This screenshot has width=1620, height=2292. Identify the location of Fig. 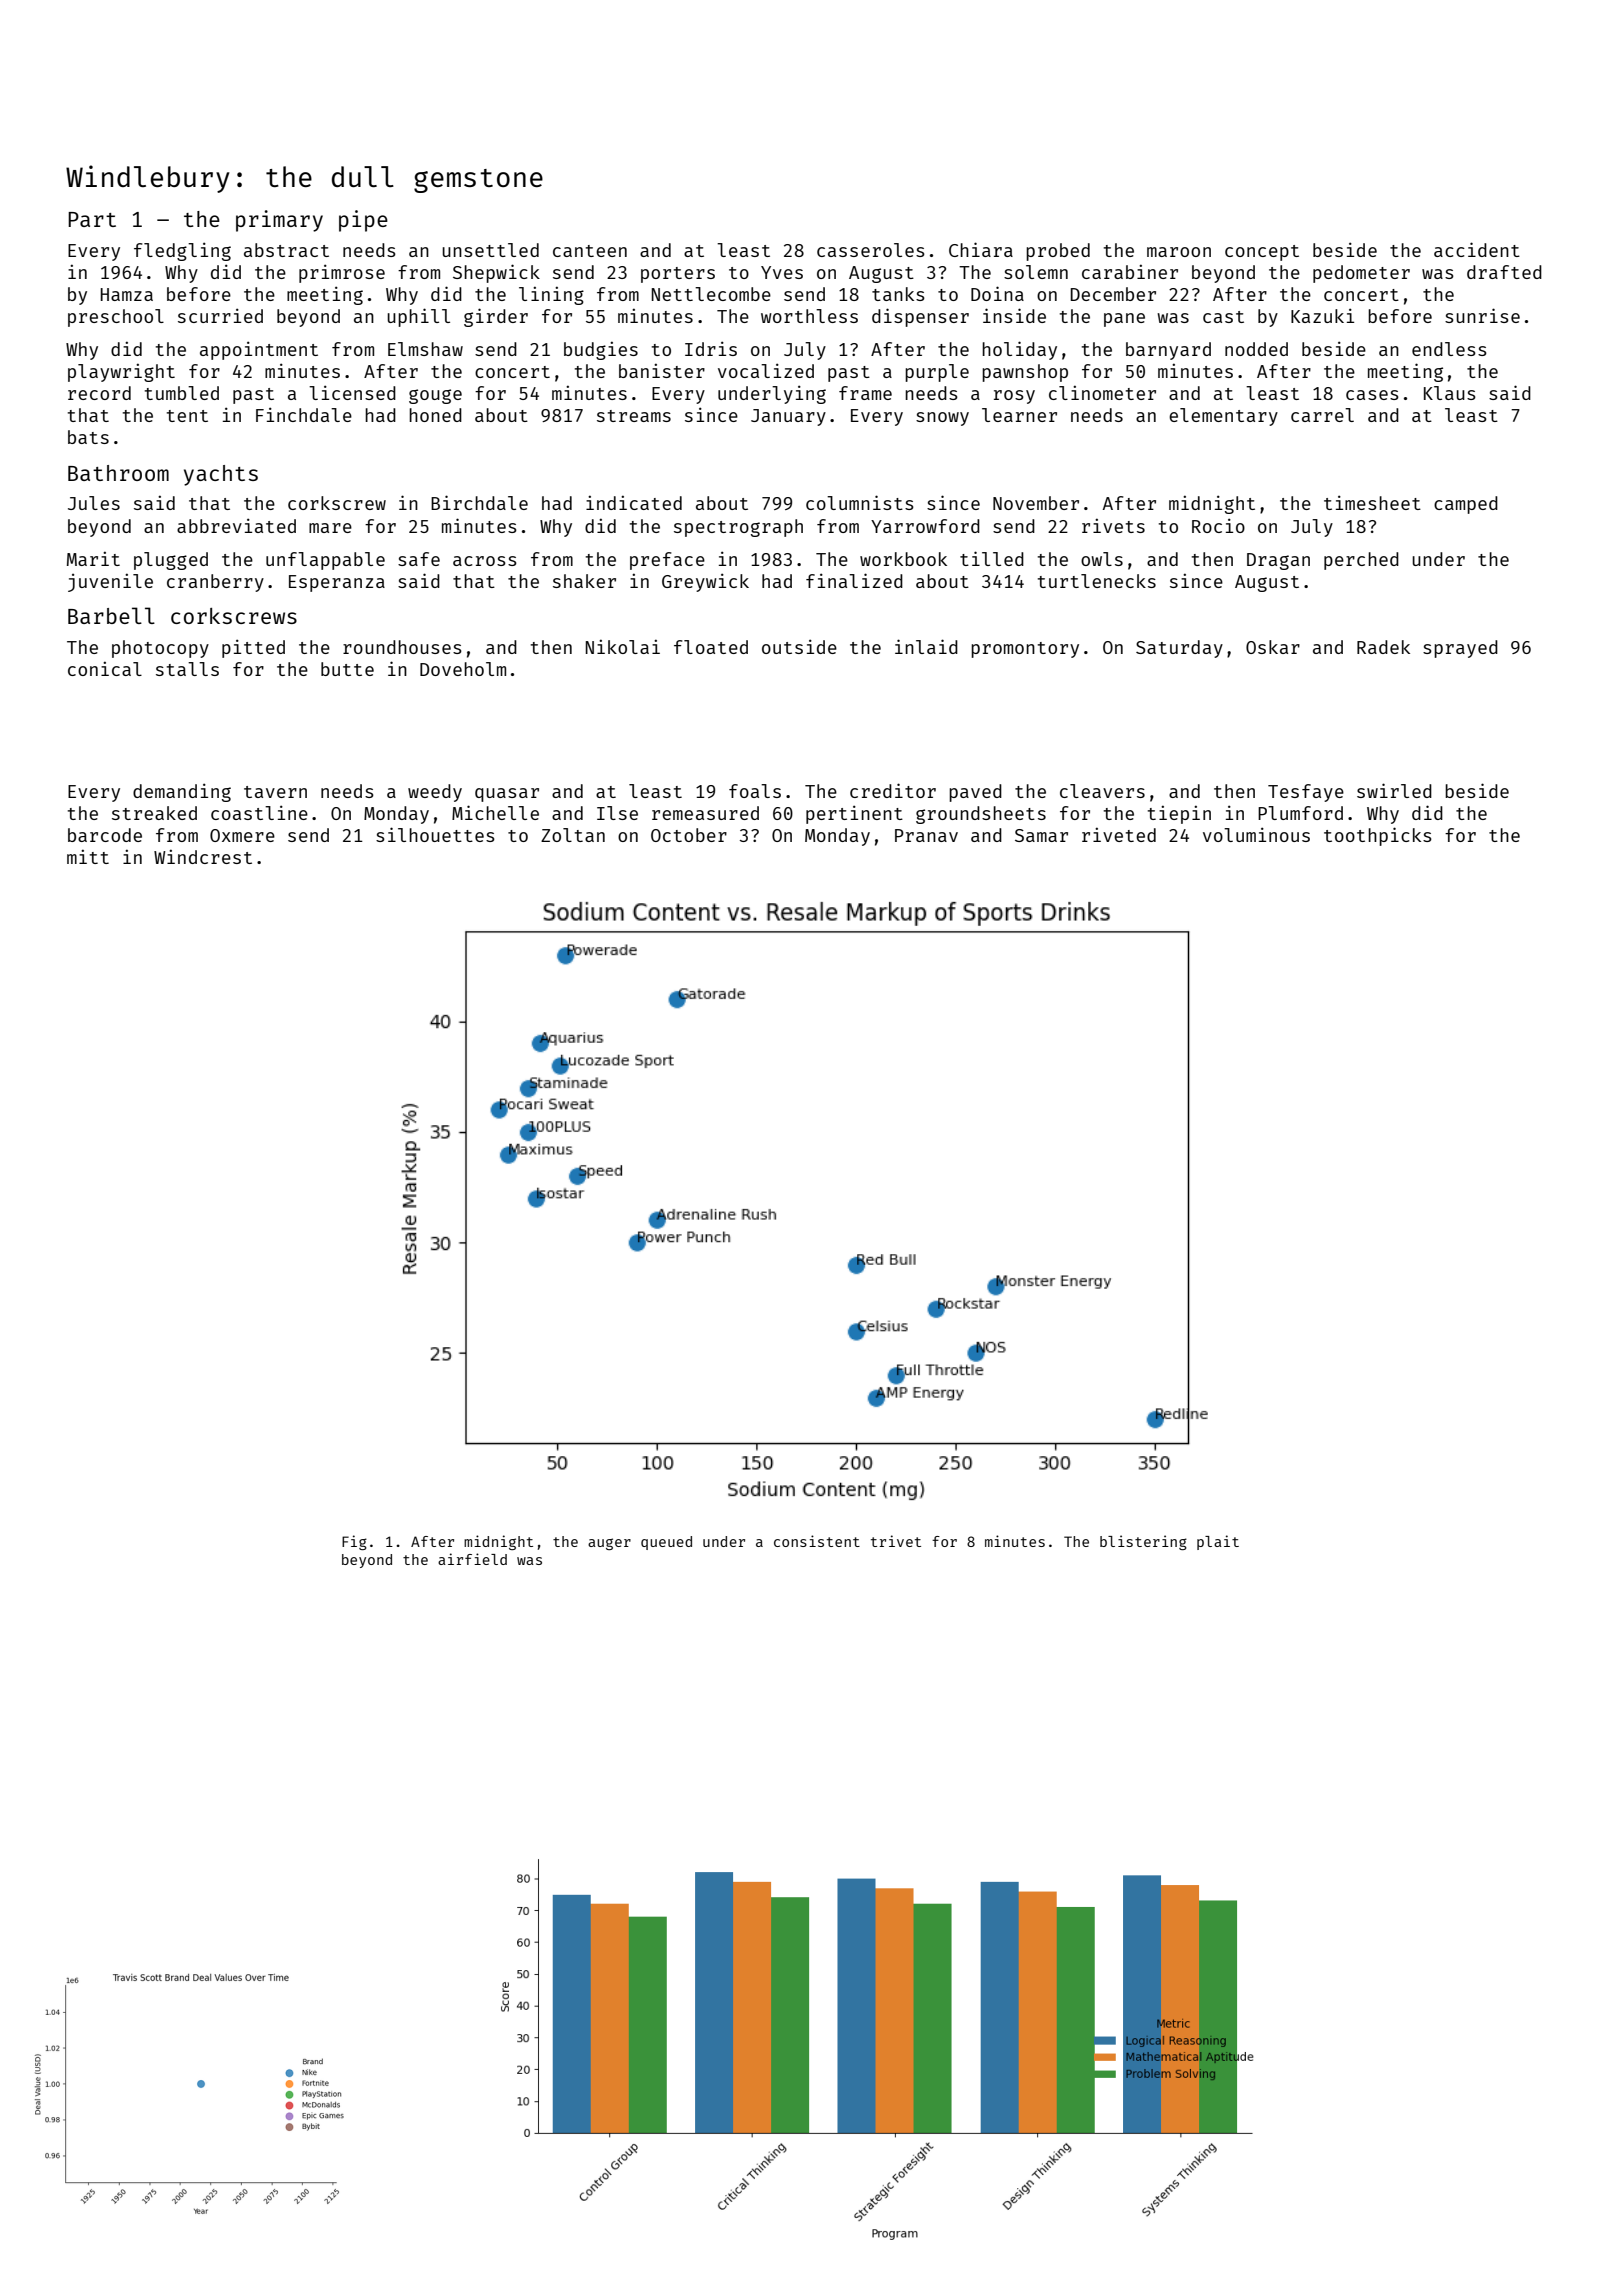
(354, 1542).
